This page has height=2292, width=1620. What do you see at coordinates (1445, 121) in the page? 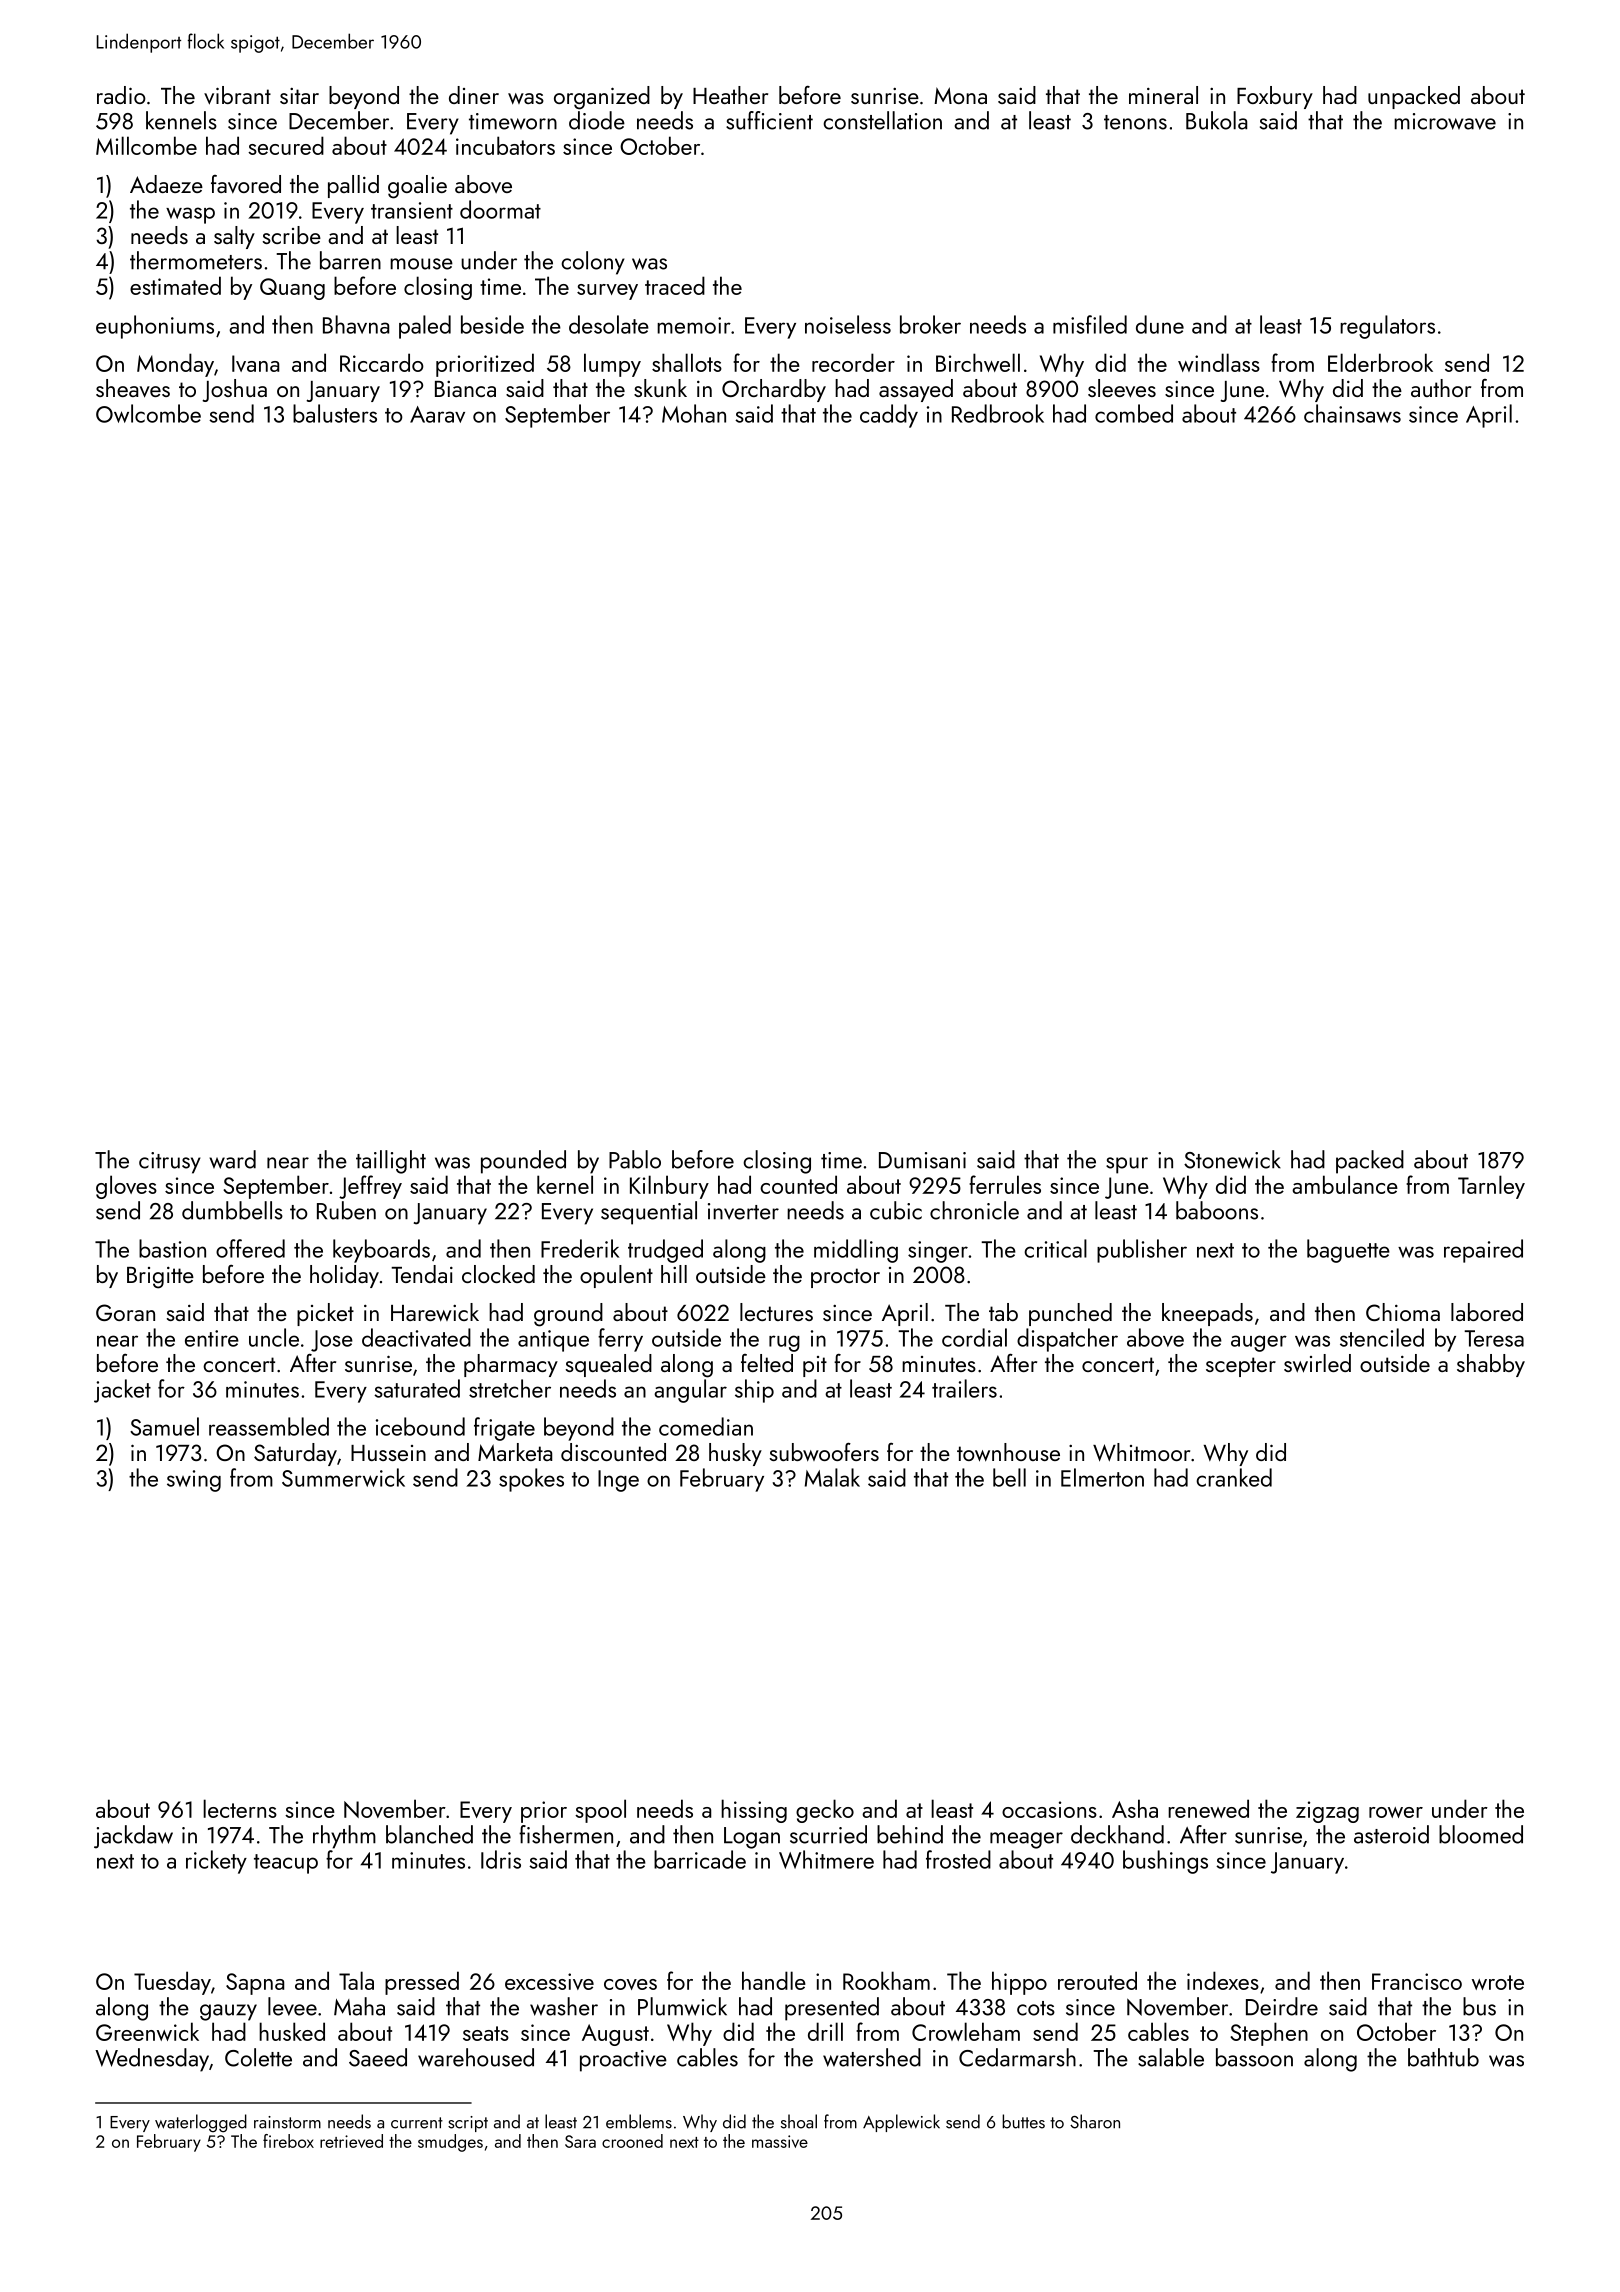
I see `microwave` at bounding box center [1445, 121].
